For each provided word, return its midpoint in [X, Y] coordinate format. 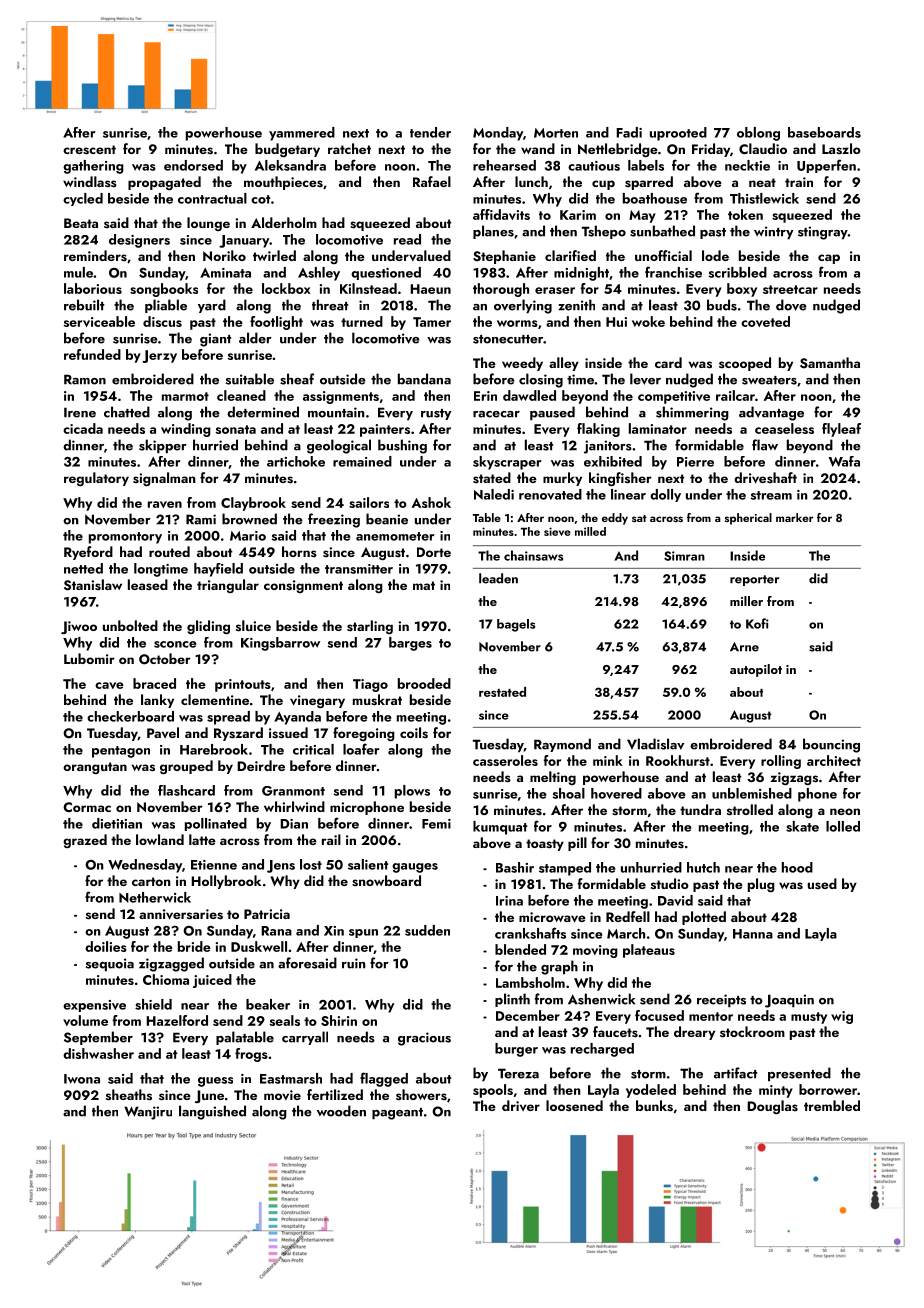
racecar [496, 414]
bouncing [831, 745]
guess [215, 1082]
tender [430, 132]
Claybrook [253, 504]
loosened [574, 1105]
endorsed [193, 165]
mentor [711, 1016]
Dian [294, 824]
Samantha [830, 363]
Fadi [629, 132]
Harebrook [214, 749]
